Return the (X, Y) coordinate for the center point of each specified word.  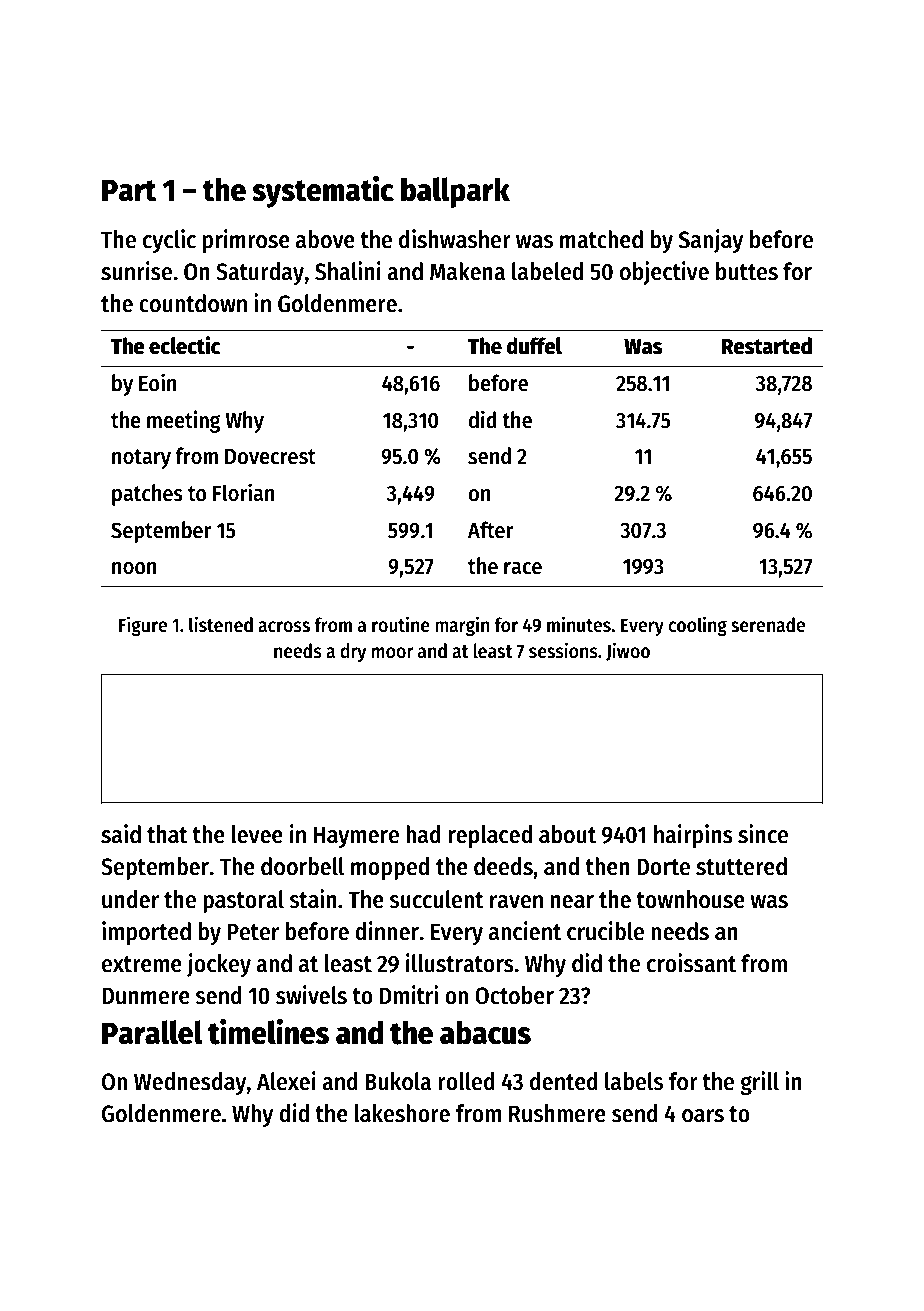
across (284, 627)
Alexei (286, 1081)
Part (129, 190)
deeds (503, 866)
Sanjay (711, 241)
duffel (534, 346)
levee (257, 834)
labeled (547, 271)
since (763, 834)
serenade (768, 625)
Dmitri (409, 995)
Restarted (767, 346)
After (490, 530)
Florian (244, 492)
